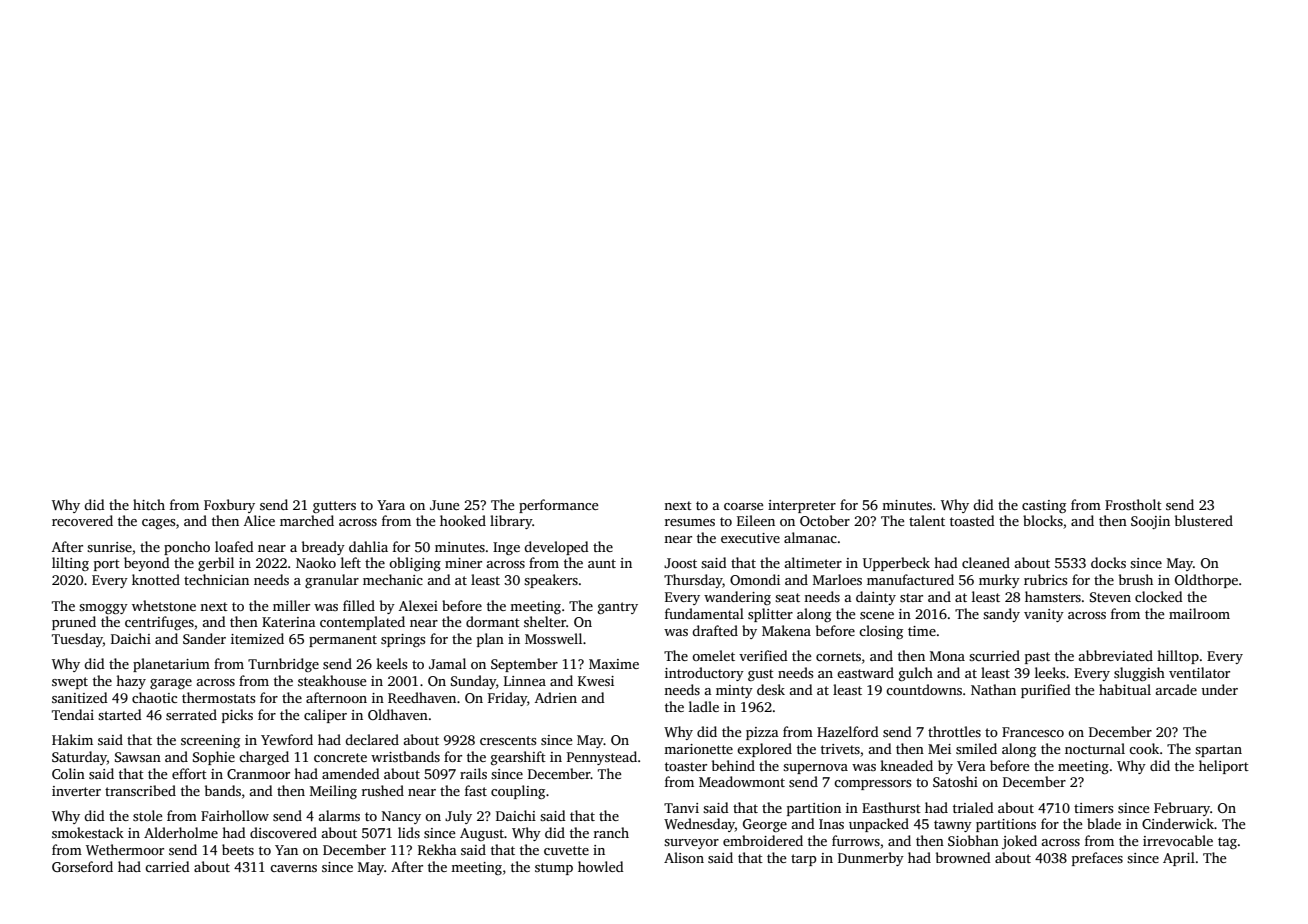 This screenshot has height=924, width=1308. I want to click on alarms, so click(339, 815).
